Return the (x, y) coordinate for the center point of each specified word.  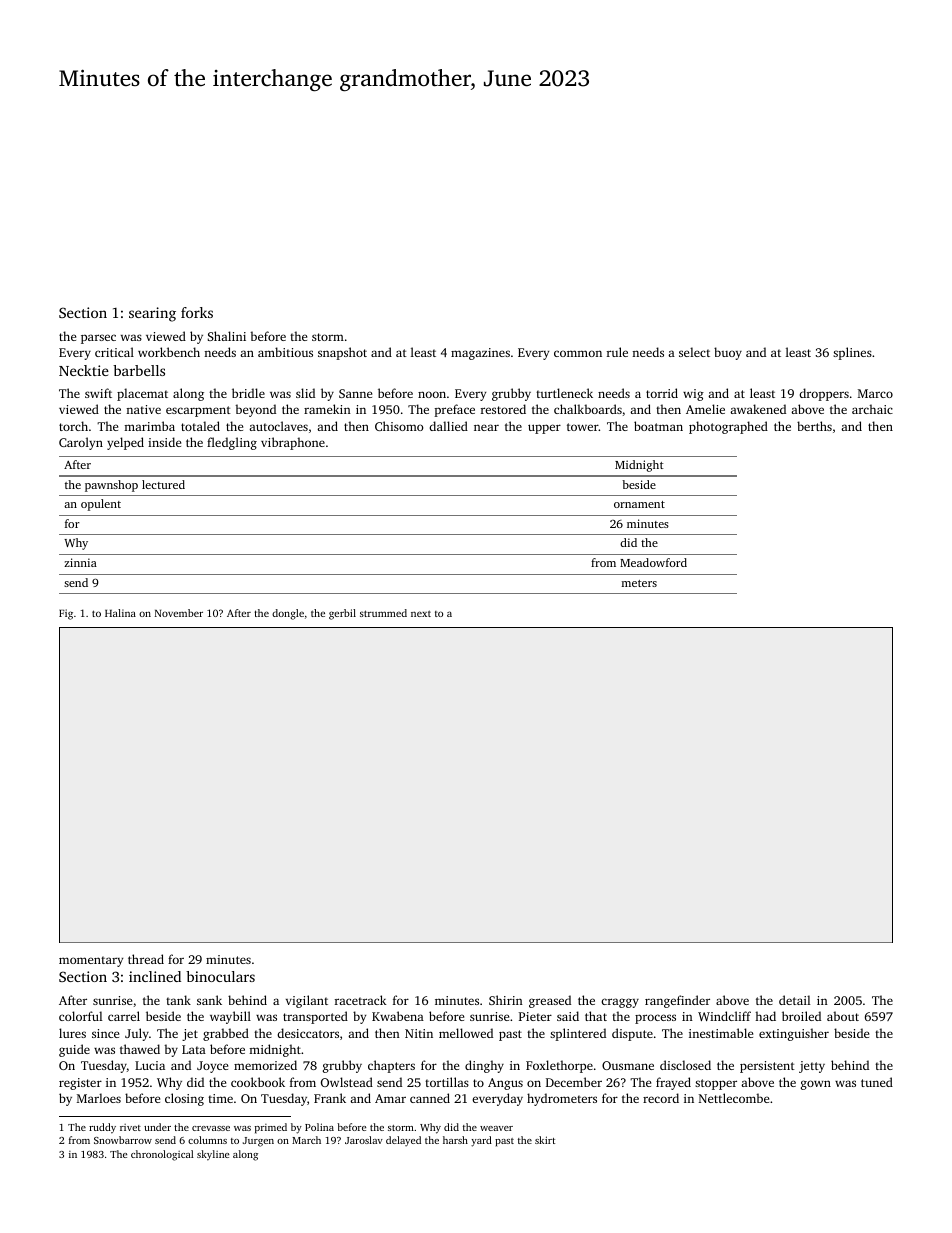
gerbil (342, 614)
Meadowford (653, 562)
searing (152, 314)
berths (814, 426)
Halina (120, 613)
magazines (480, 354)
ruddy (102, 1128)
